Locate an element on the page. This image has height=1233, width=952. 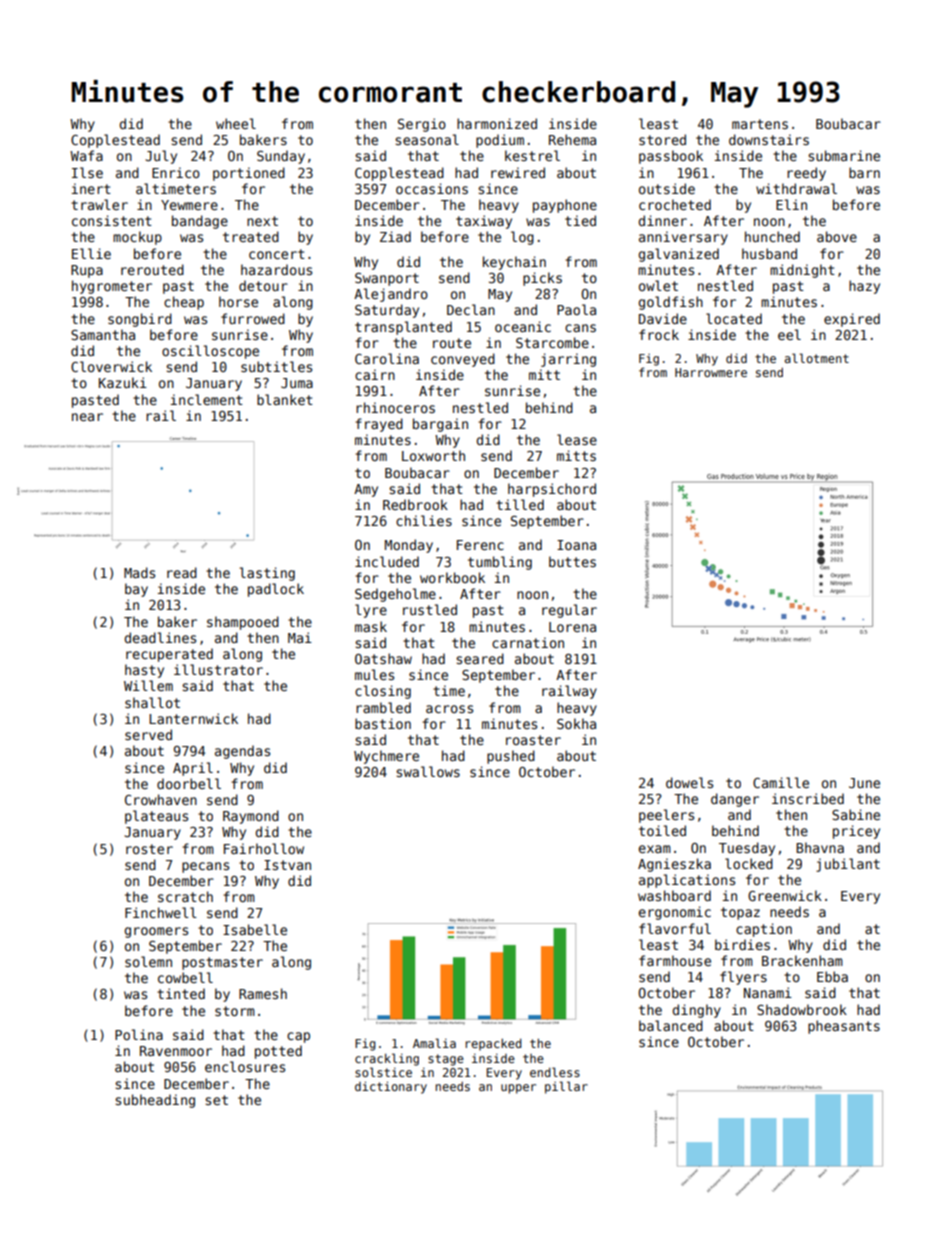
crackling is located at coordinates (387, 1059).
